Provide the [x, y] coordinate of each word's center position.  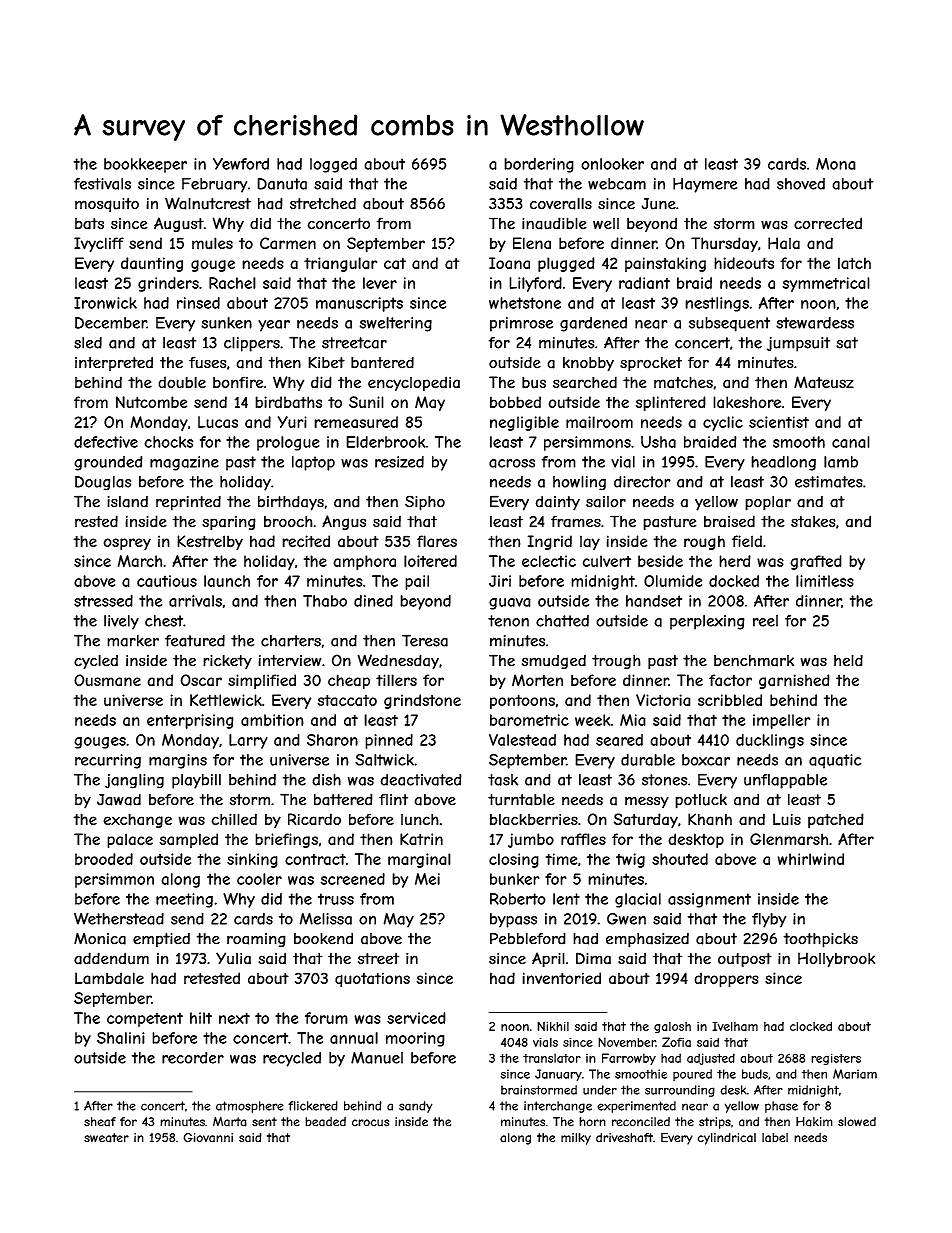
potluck [701, 801]
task [503, 780]
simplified [262, 681]
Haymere [705, 185]
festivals [102, 184]
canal [851, 442]
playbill [196, 781]
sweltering [396, 324]
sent [264, 1122]
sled [88, 343]
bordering [539, 165]
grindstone [422, 701]
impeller [781, 721]
